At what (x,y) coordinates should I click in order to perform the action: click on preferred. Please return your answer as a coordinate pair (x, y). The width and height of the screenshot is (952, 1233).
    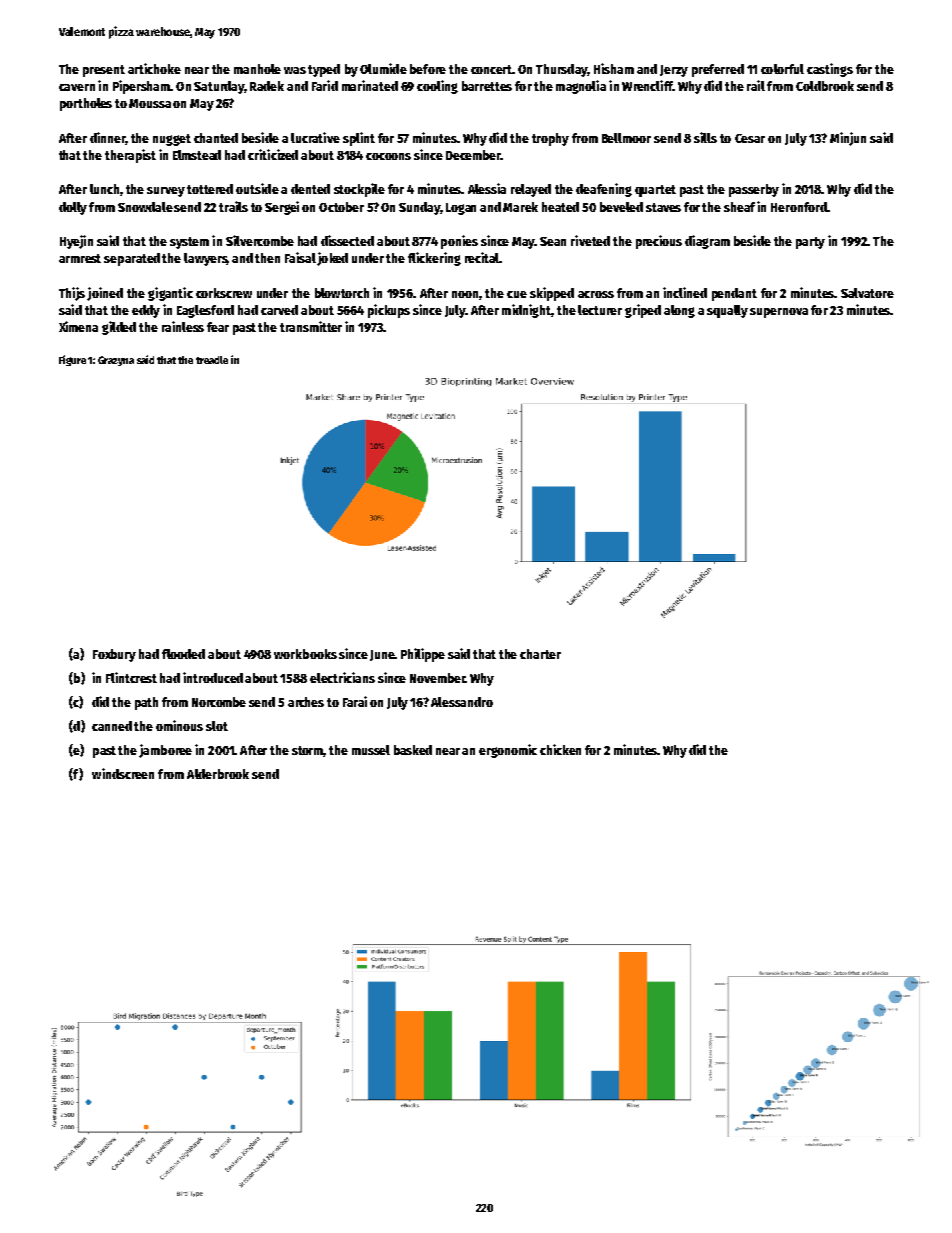
    Looking at the image, I should click on (718, 70).
